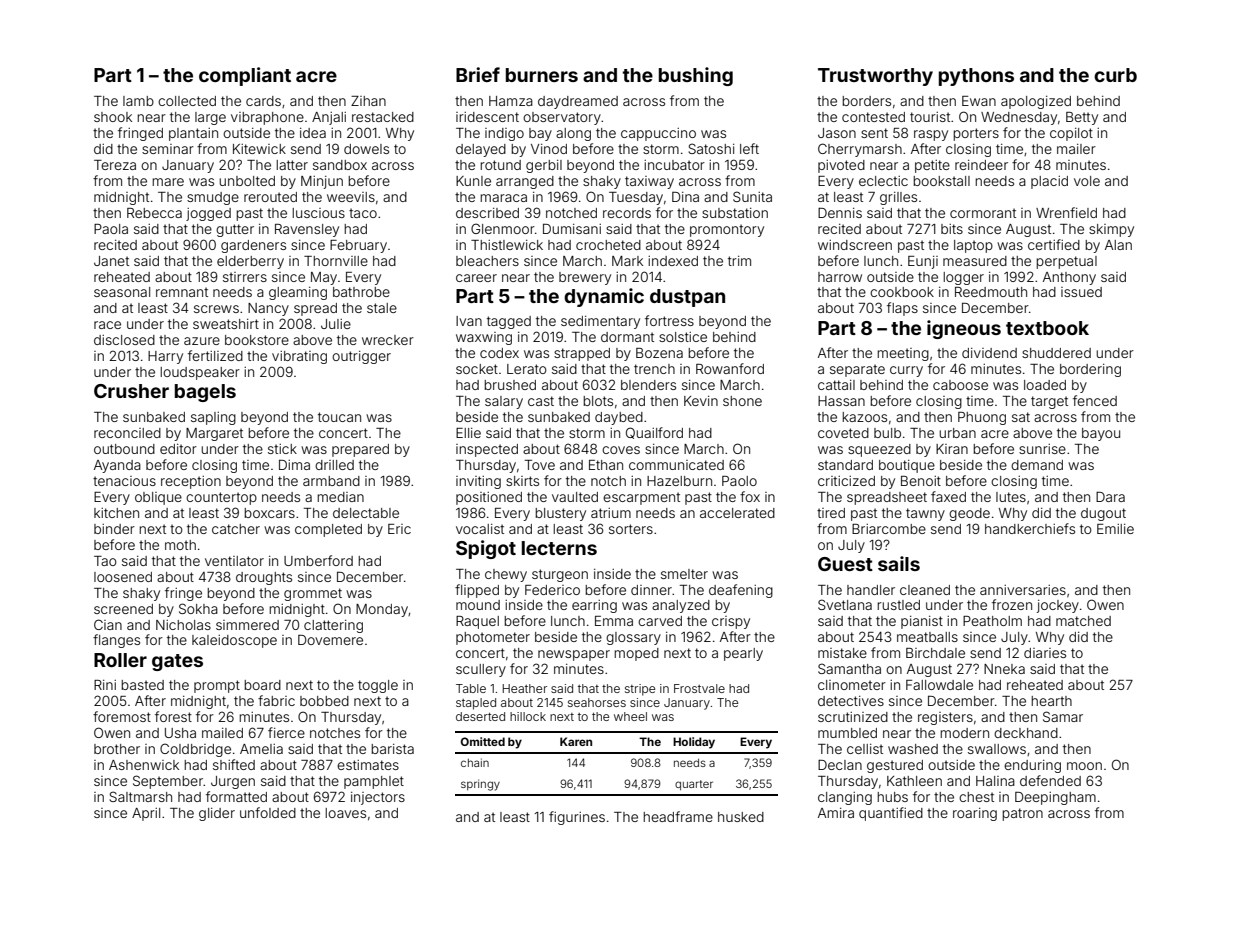  What do you see at coordinates (282, 449) in the screenshot?
I see `stick` at bounding box center [282, 449].
